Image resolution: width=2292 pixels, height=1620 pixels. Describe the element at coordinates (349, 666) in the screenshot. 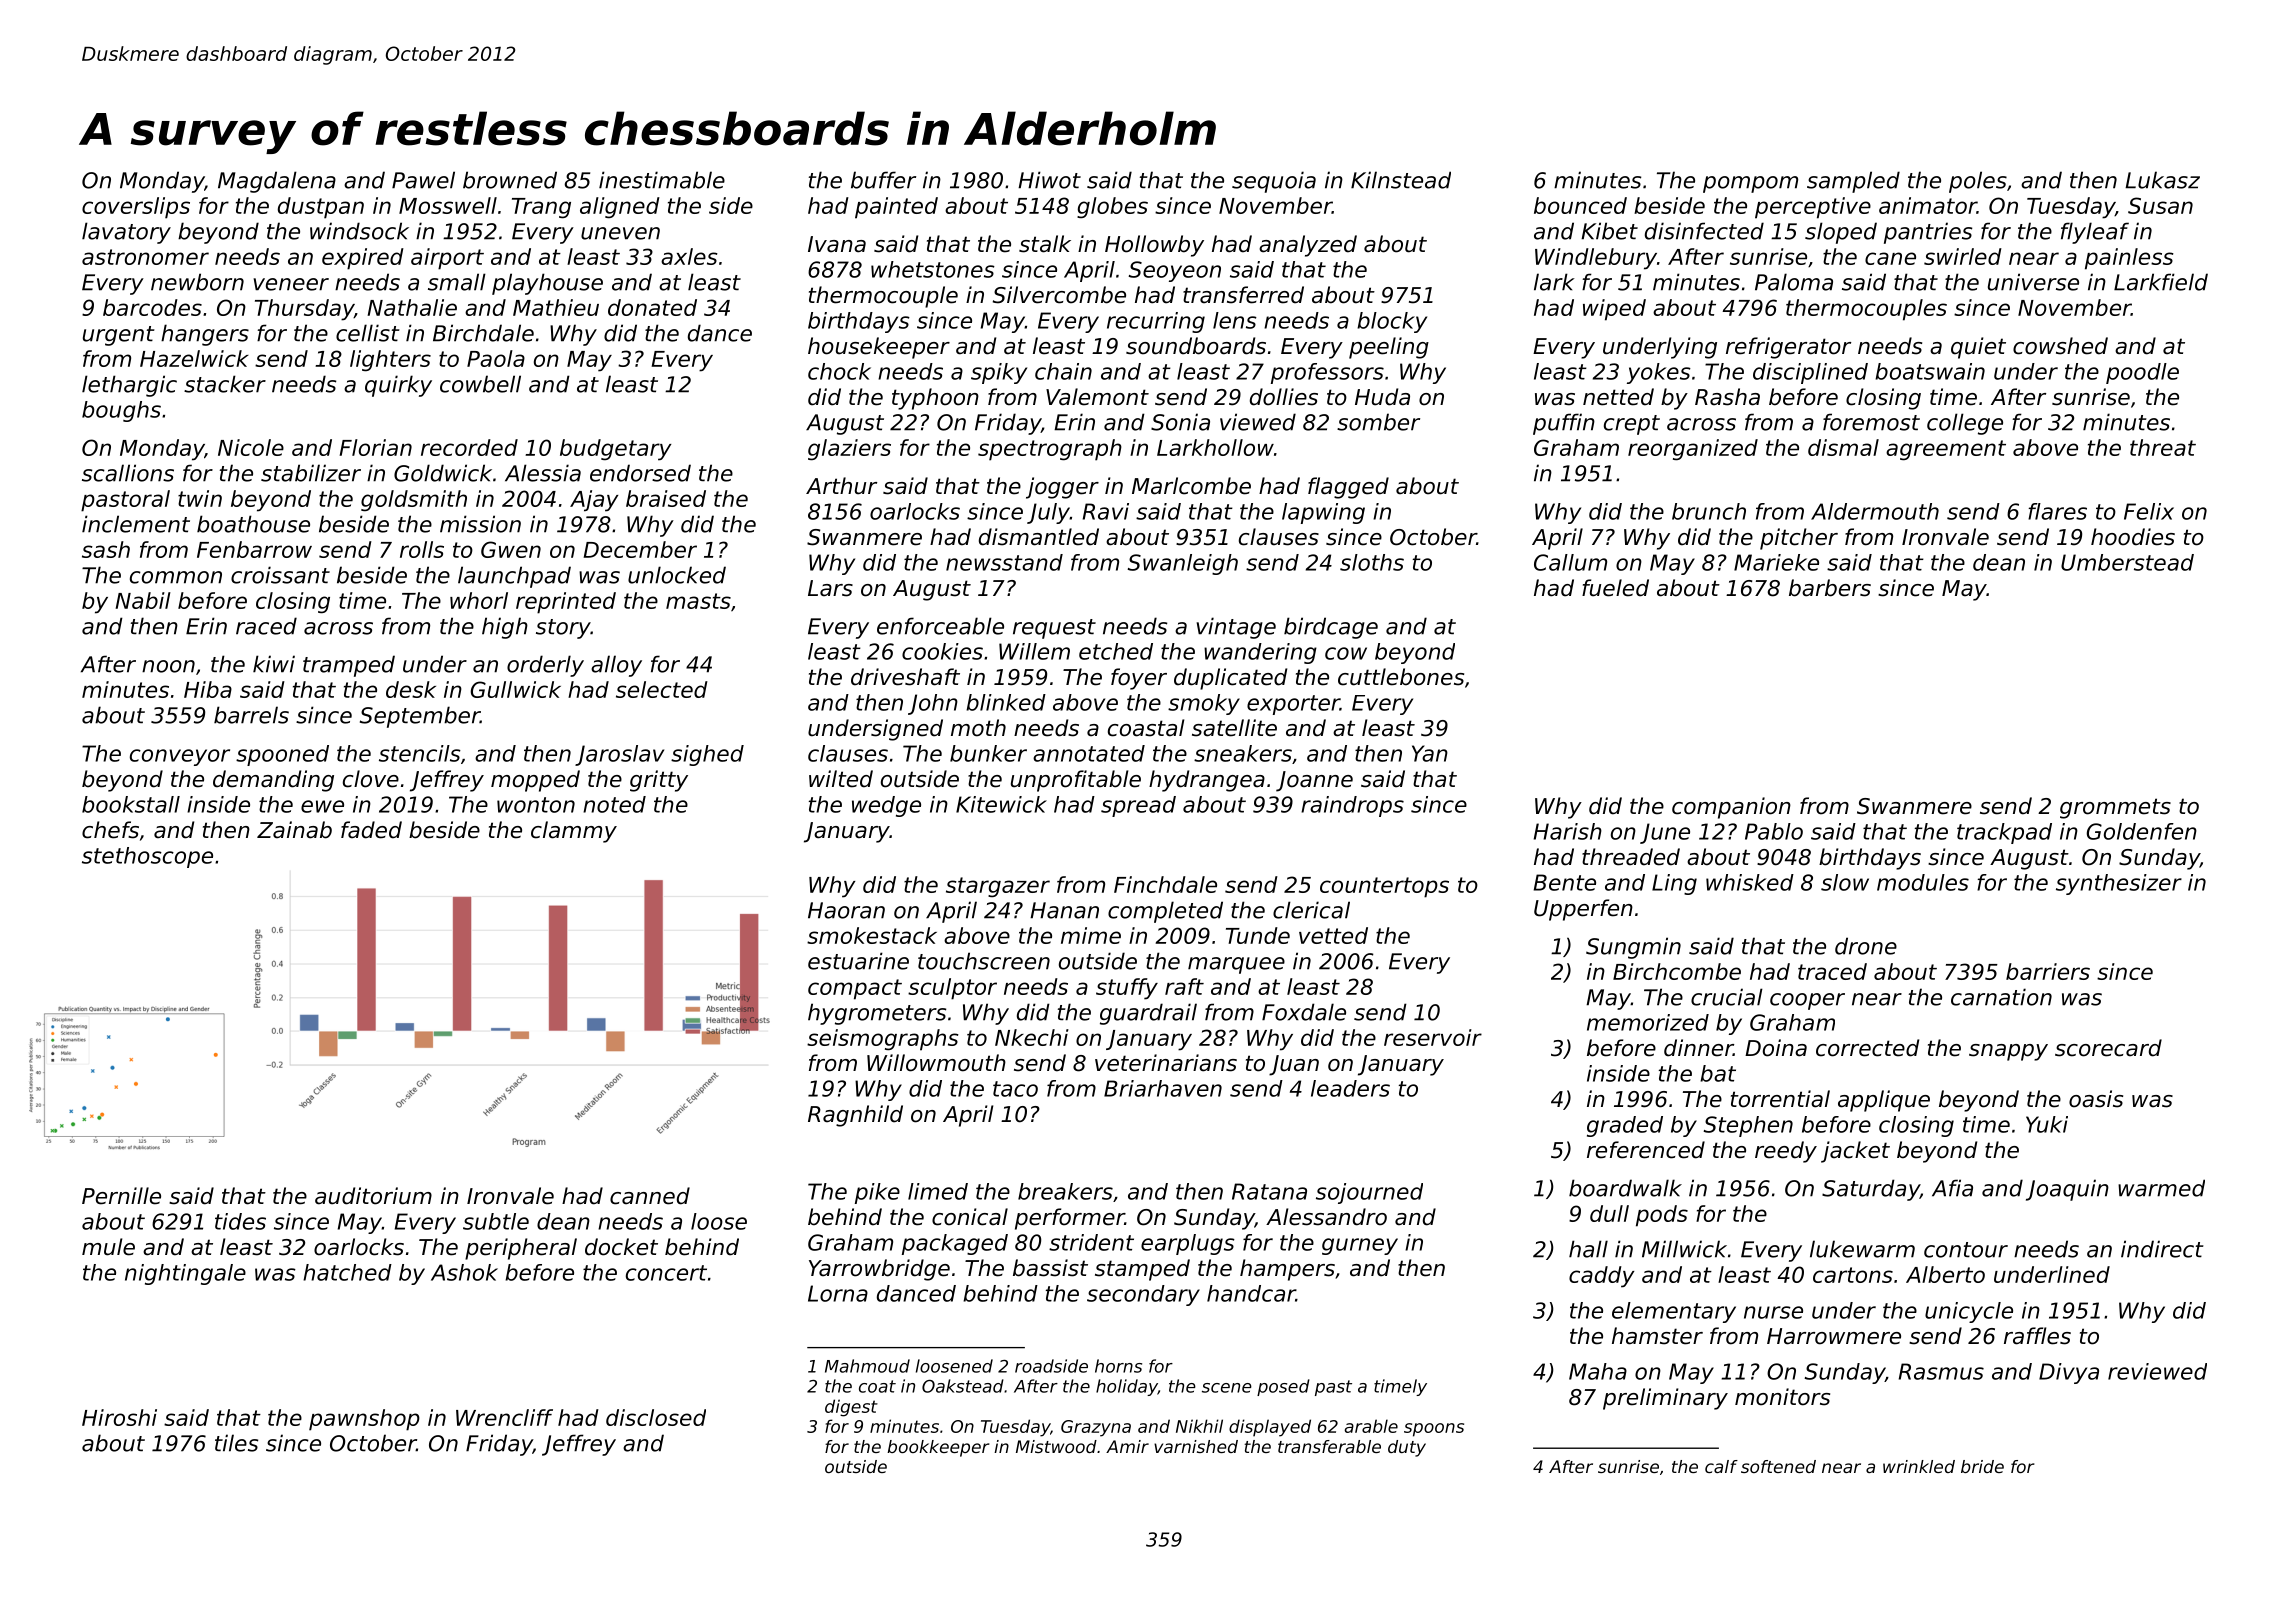

I see `tramped` at that location.
